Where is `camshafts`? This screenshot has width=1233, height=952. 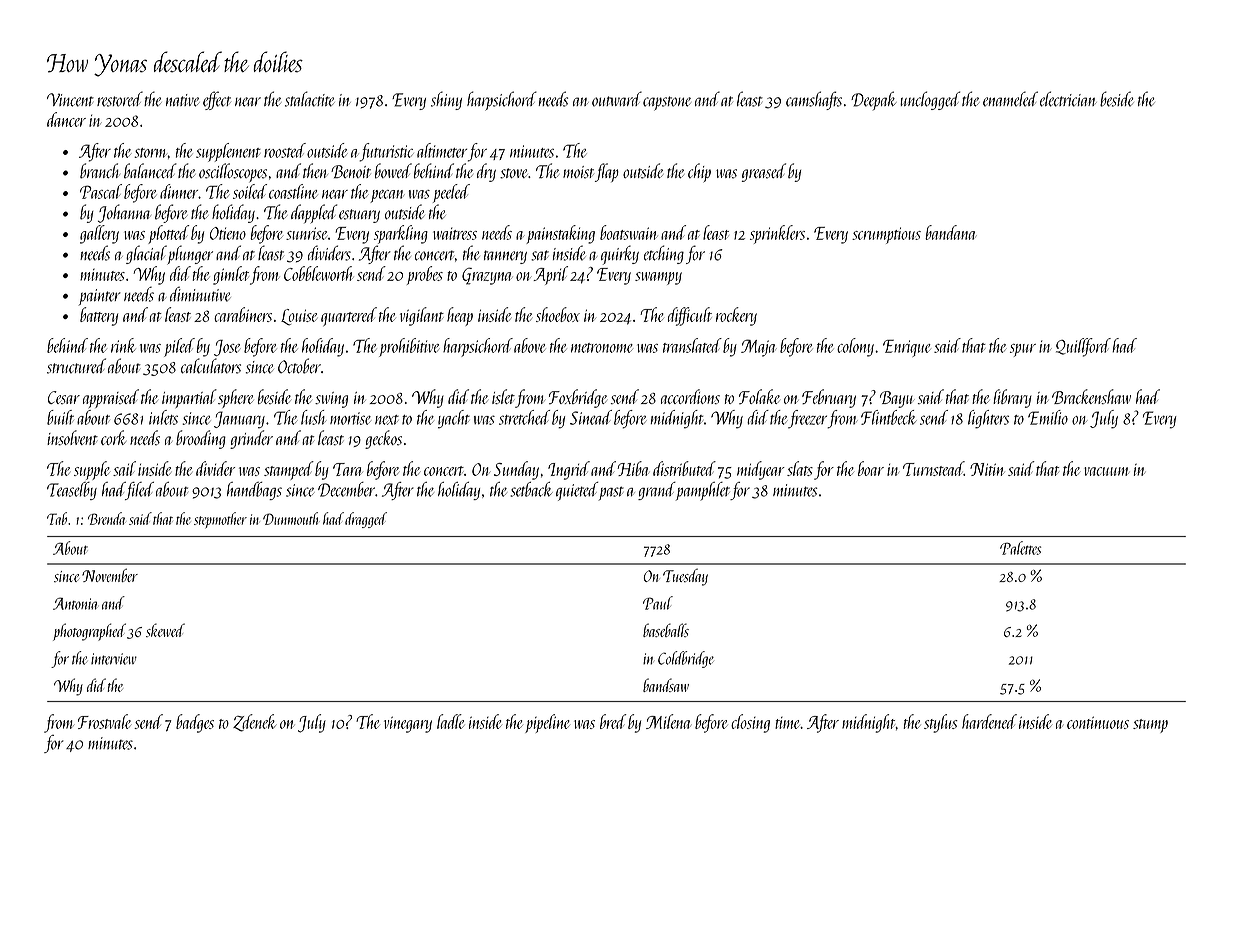
camshafts is located at coordinates (814, 100).
